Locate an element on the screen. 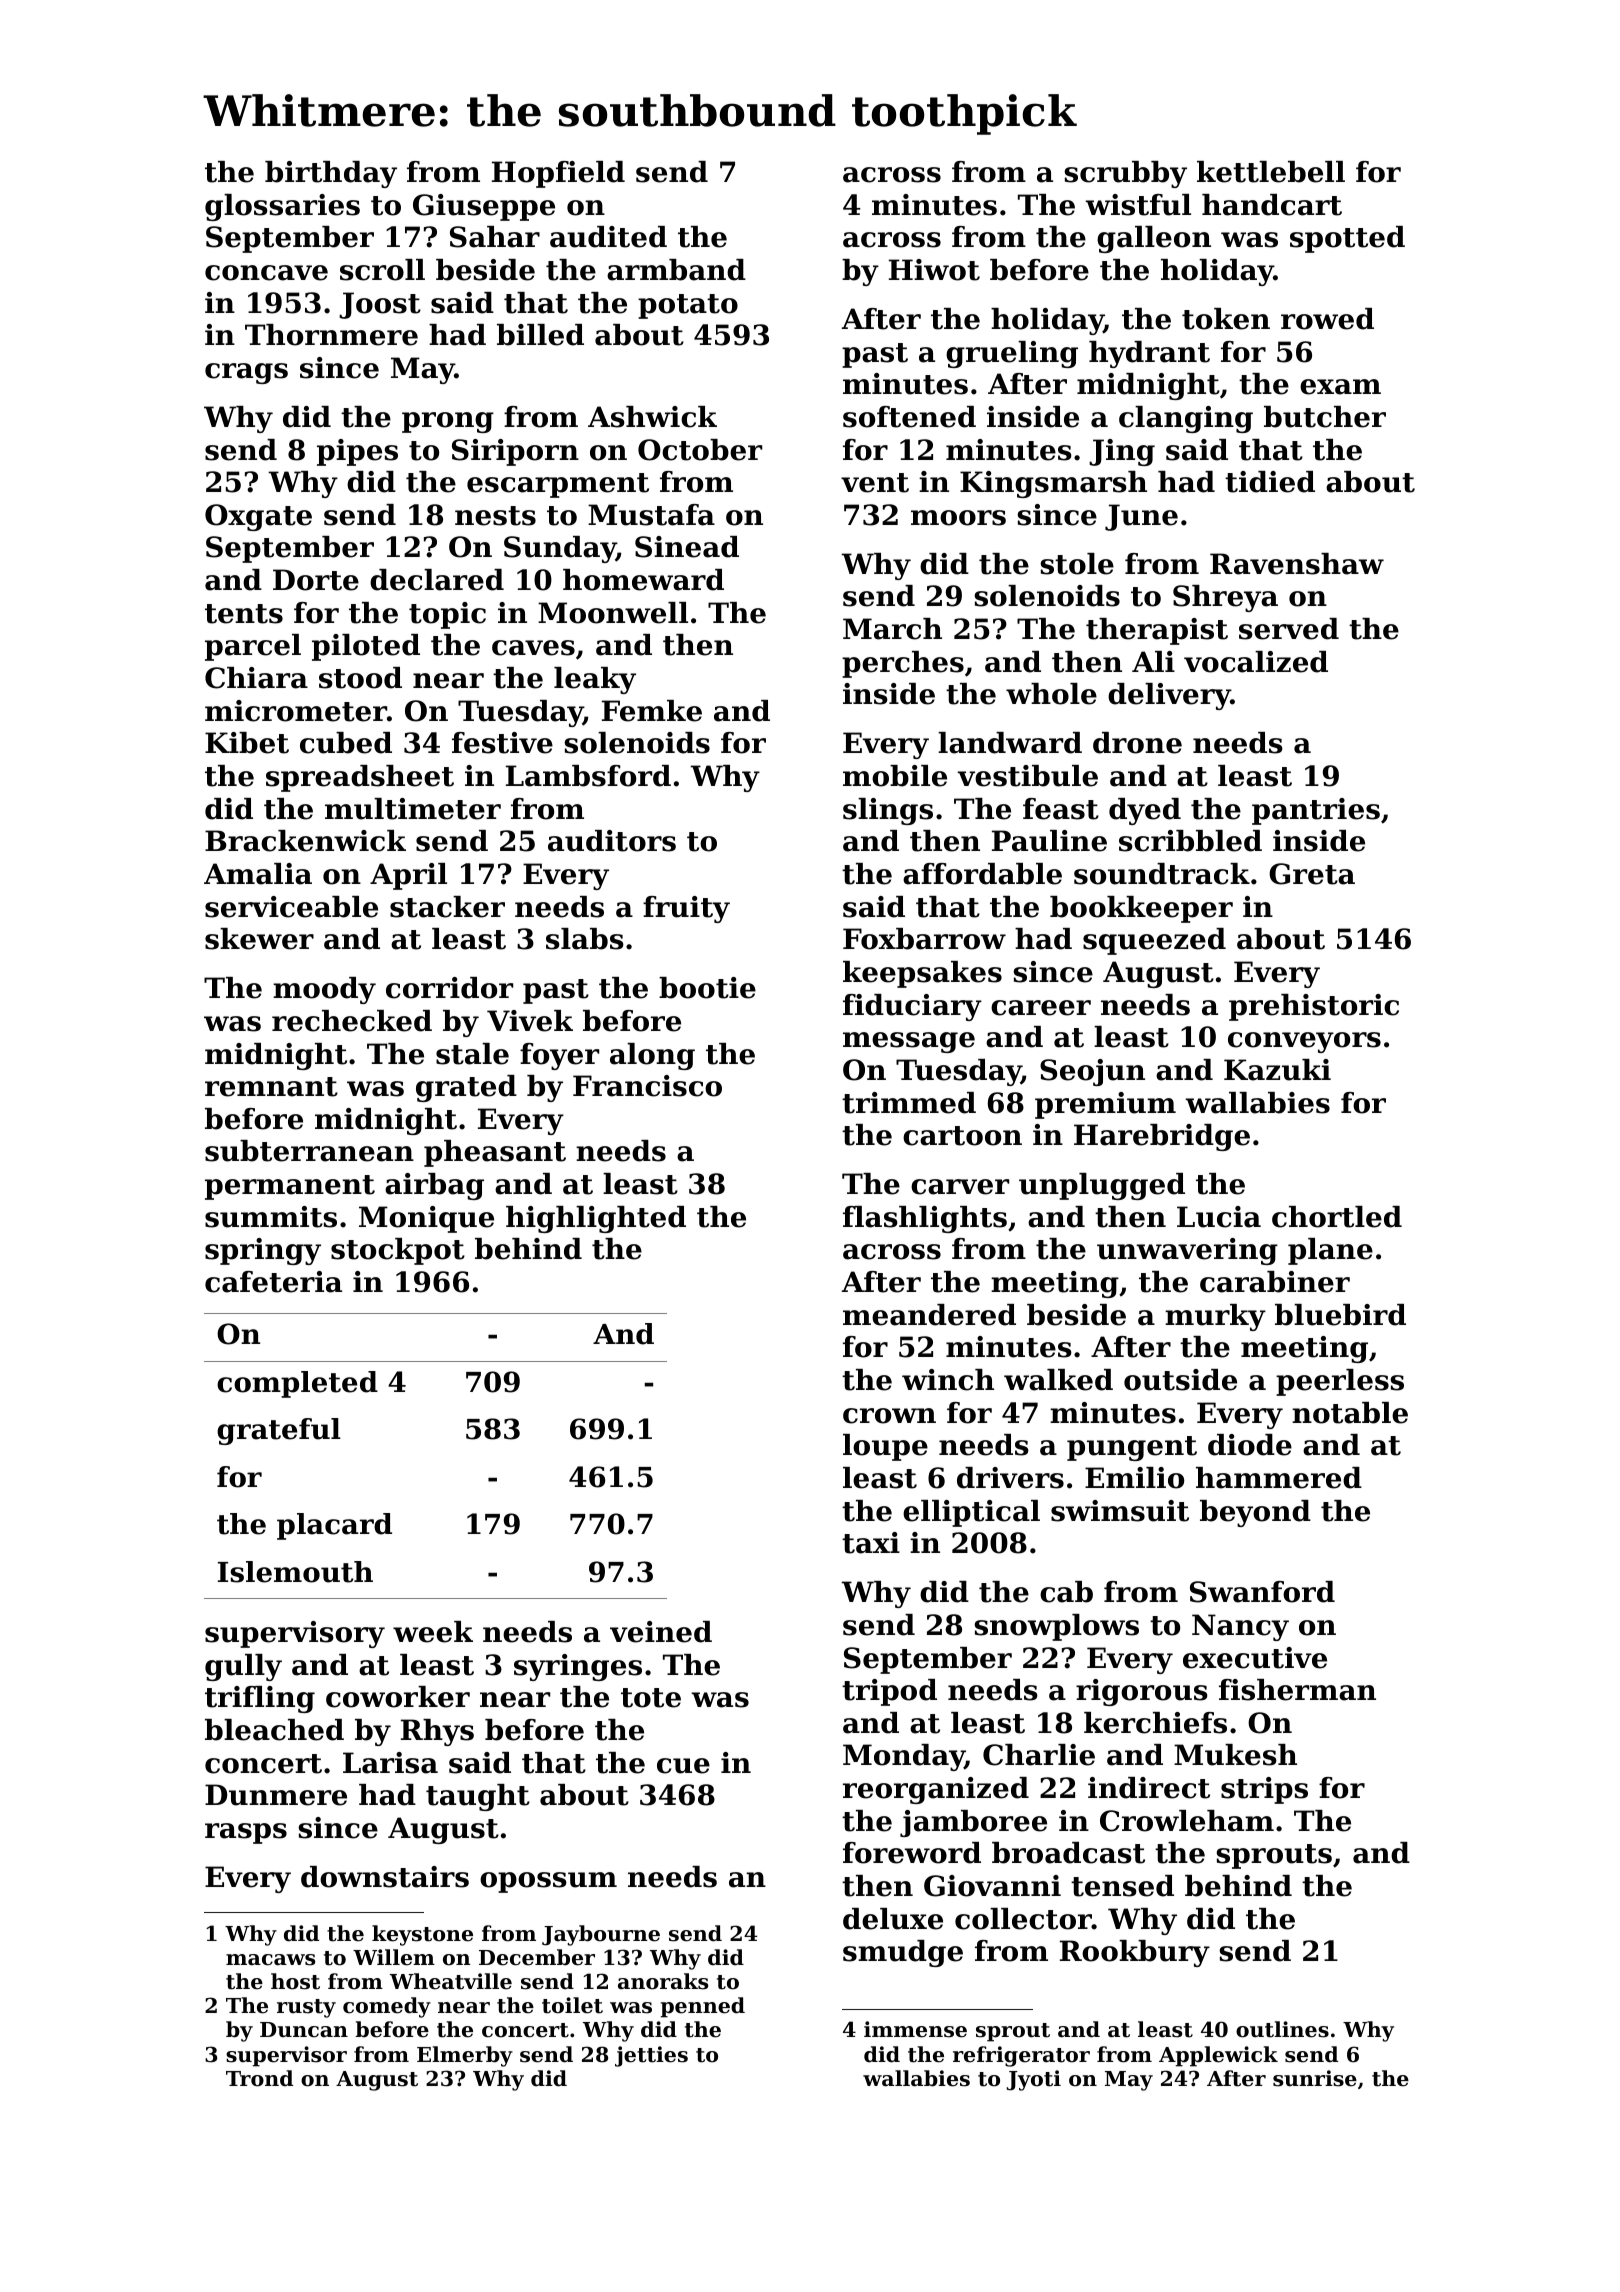 The image size is (1620, 2292). veined is located at coordinates (661, 1632).
